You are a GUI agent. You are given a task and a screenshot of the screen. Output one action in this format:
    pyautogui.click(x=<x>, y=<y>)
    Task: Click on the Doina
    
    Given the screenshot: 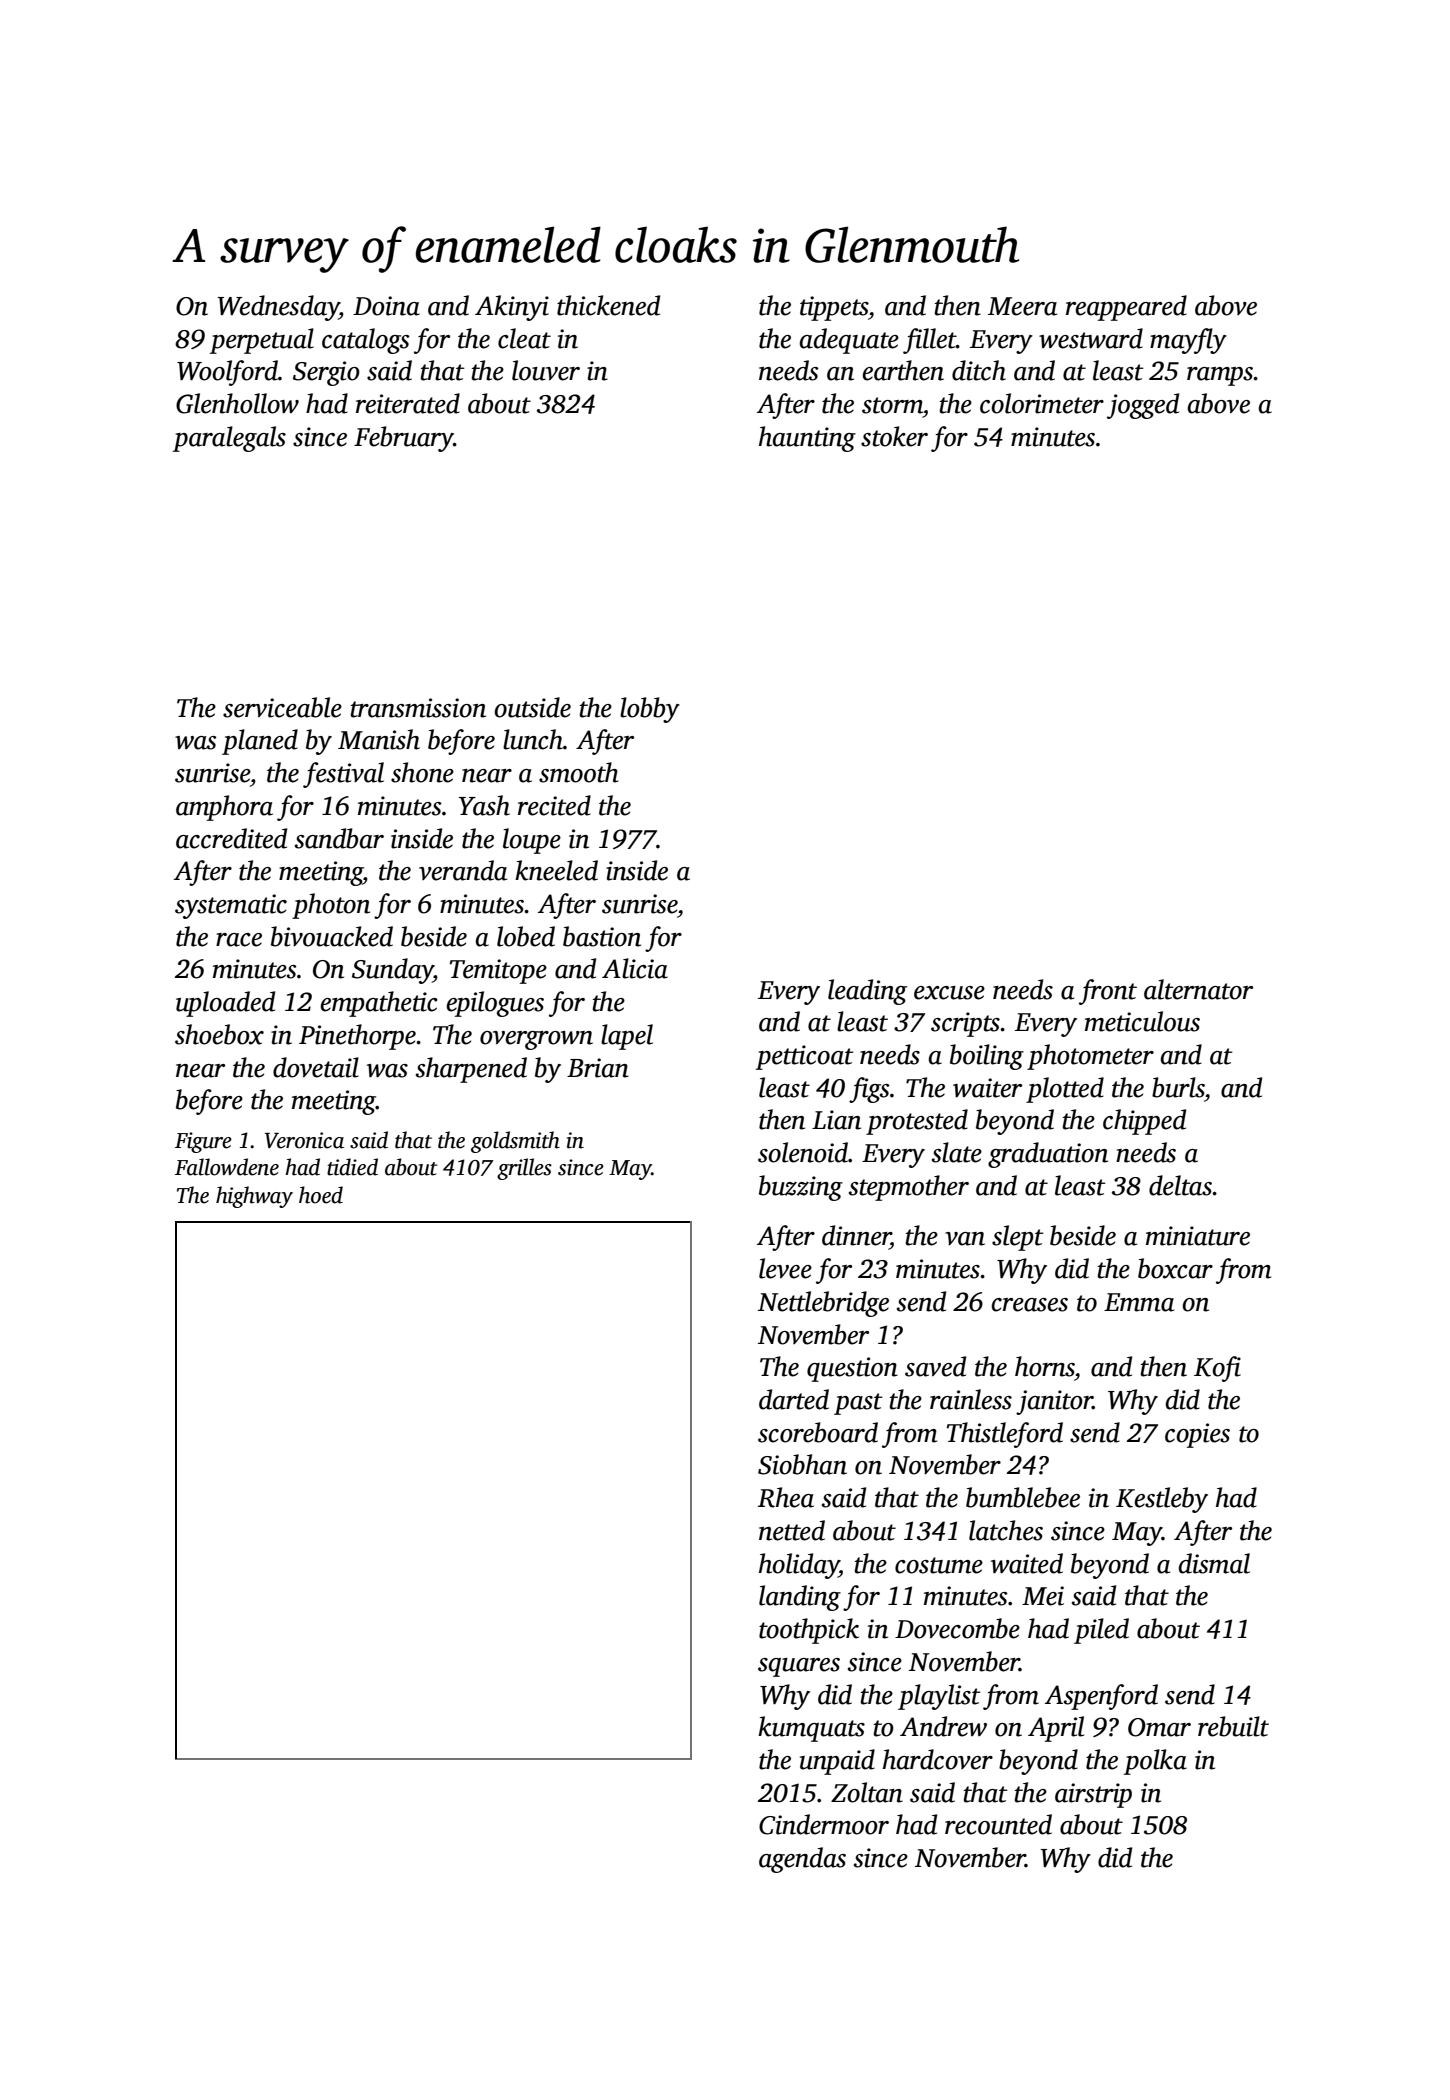 What is the action you would take?
    pyautogui.click(x=386, y=306)
